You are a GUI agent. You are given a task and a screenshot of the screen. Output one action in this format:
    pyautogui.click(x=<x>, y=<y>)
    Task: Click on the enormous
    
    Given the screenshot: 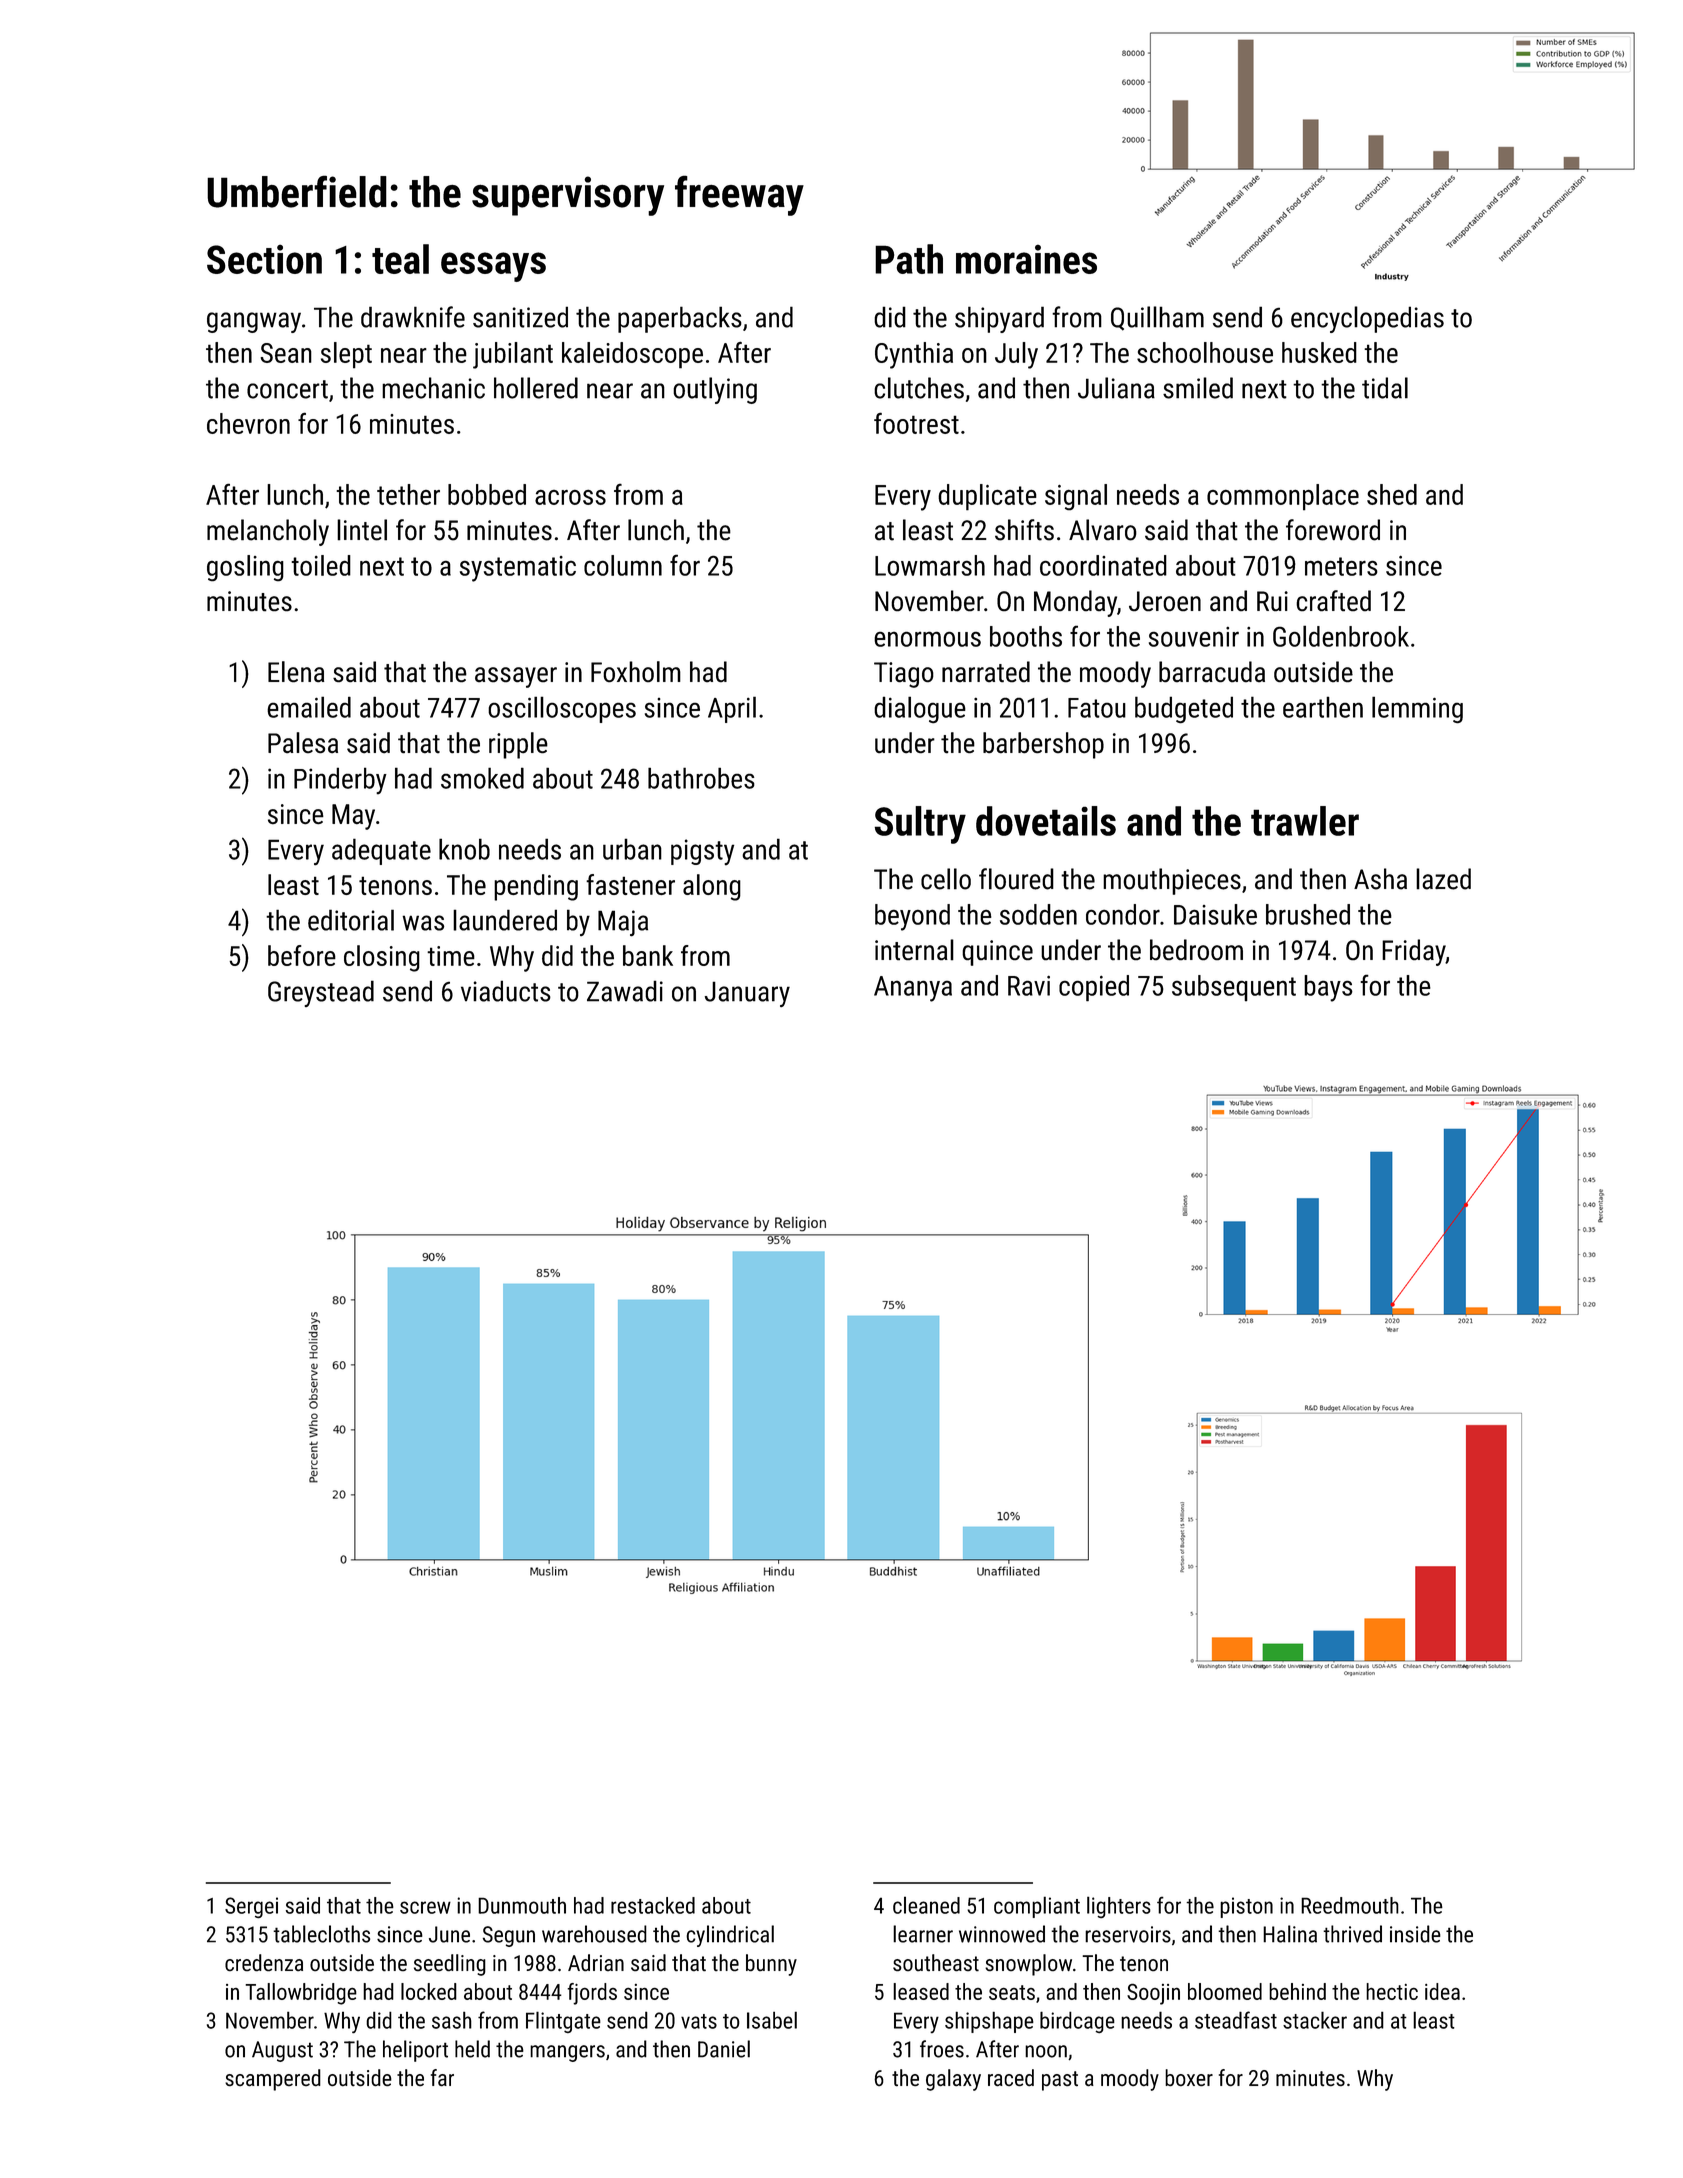 What is the action you would take?
    pyautogui.click(x=927, y=639)
